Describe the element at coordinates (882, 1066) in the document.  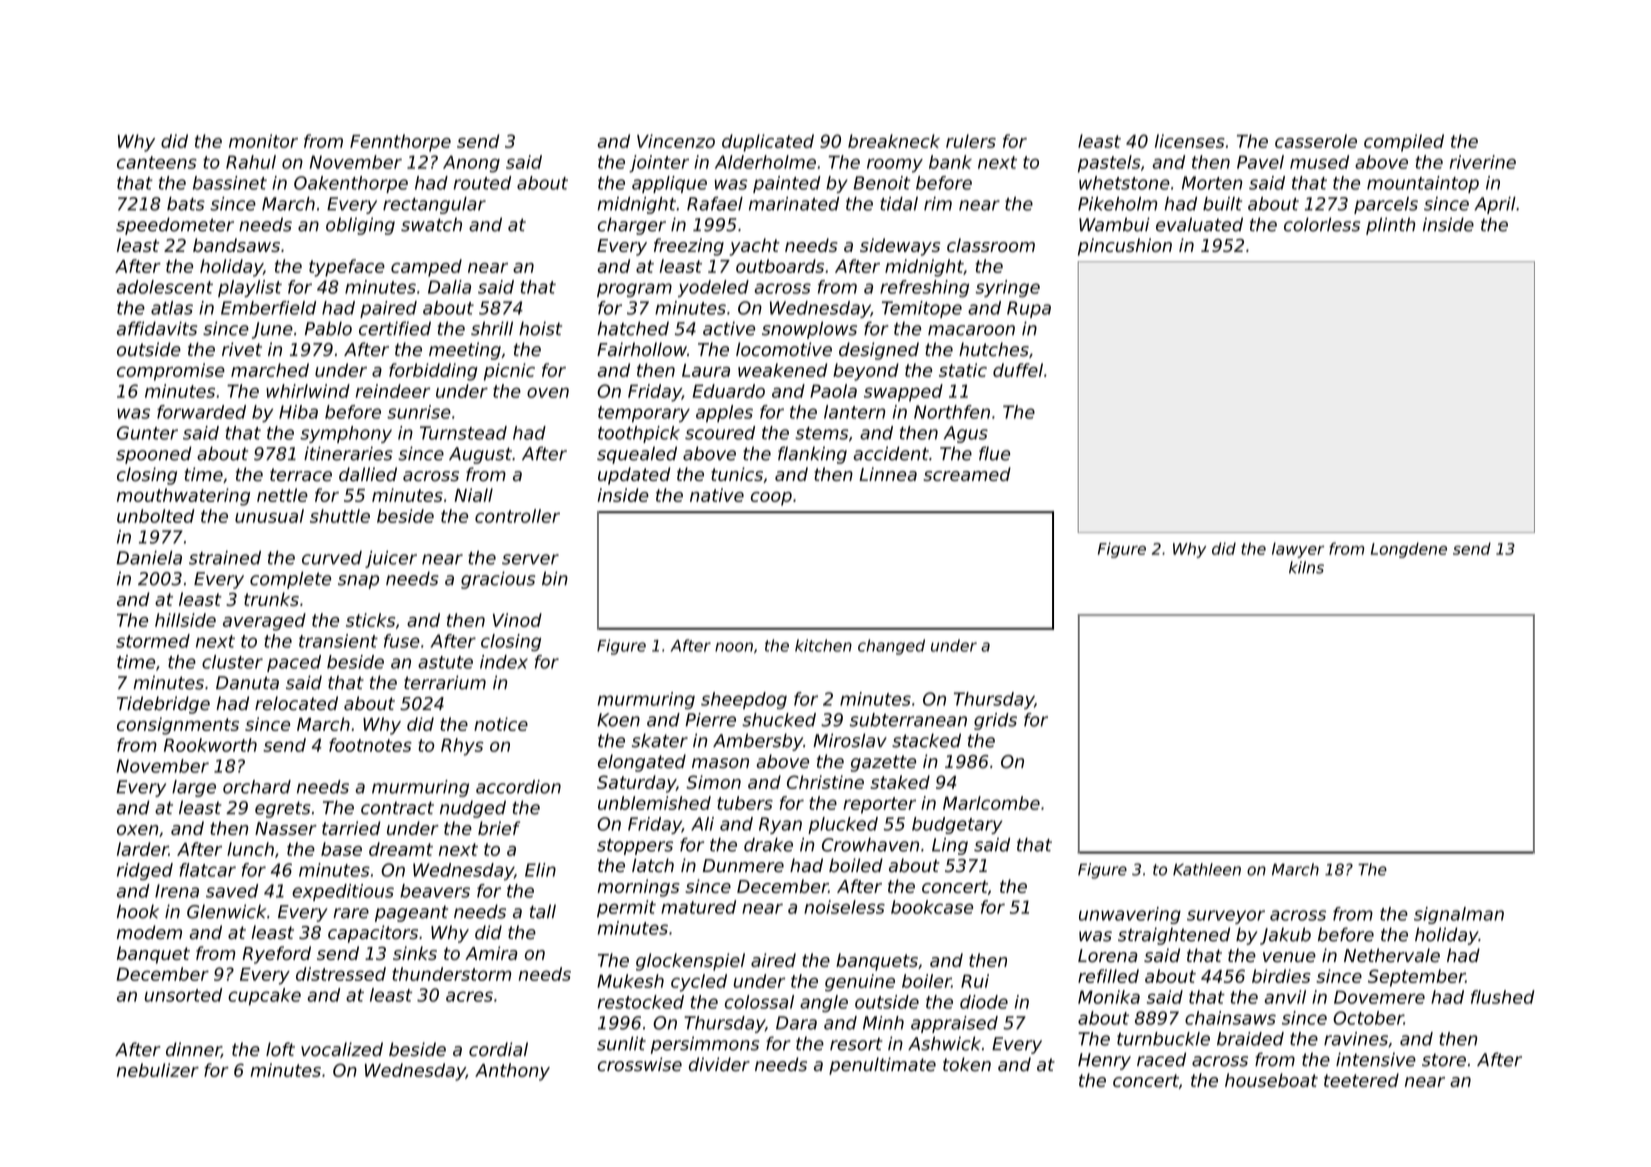
I see `penultimate` at that location.
